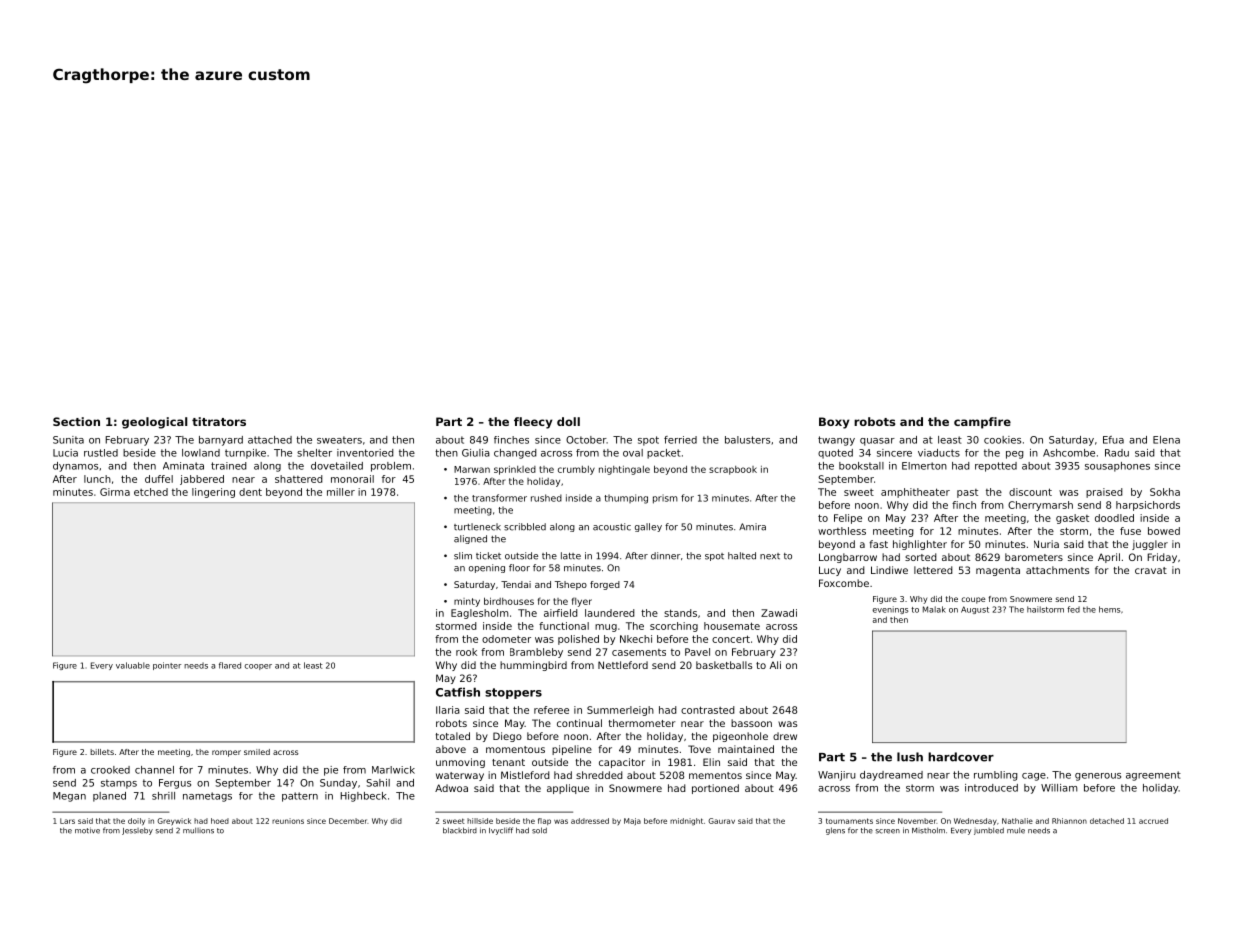  I want to click on Highbeck, so click(363, 797).
